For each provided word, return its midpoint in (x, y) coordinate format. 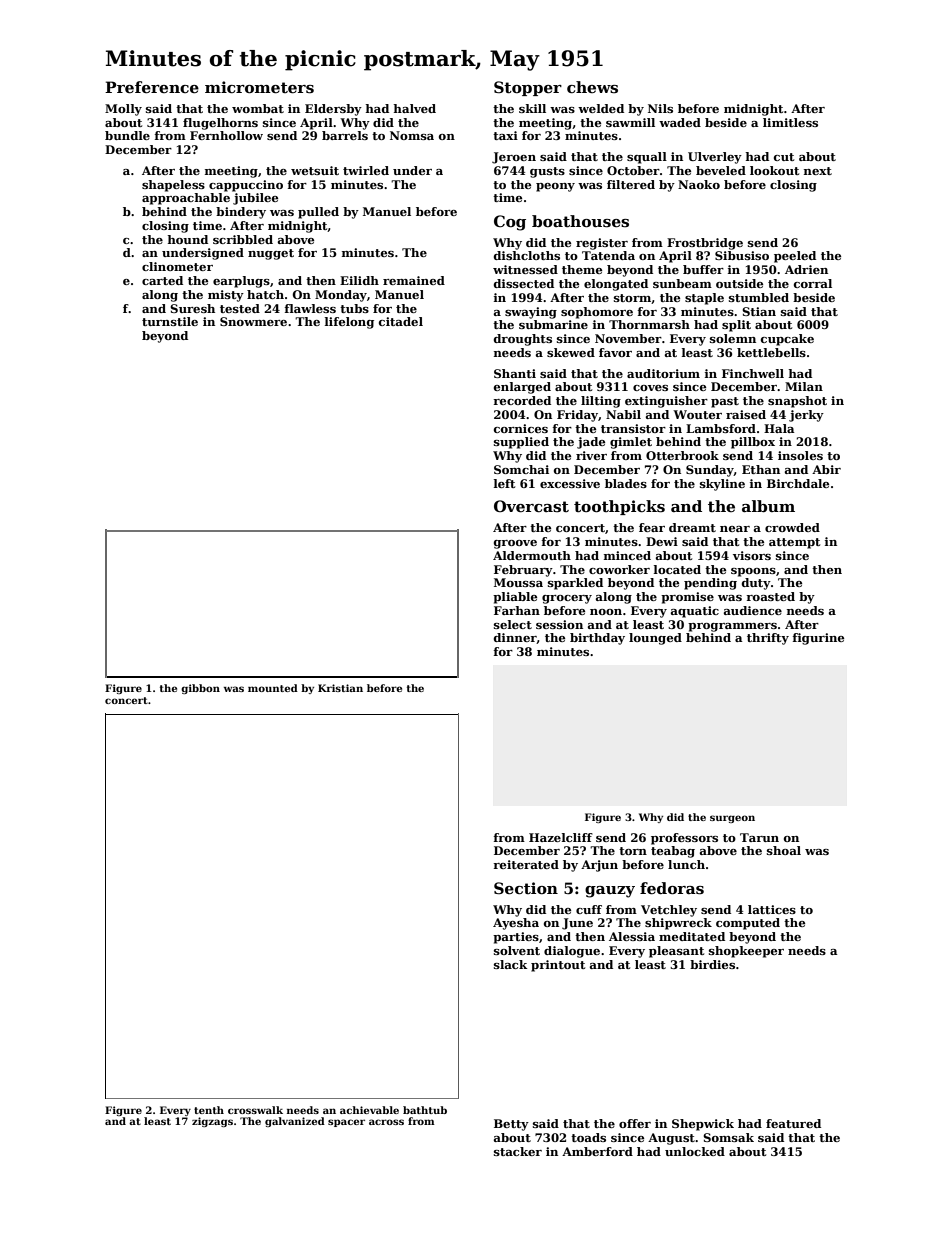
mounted (273, 688)
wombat (258, 108)
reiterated (526, 864)
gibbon (200, 689)
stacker (518, 1151)
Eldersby (333, 110)
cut (784, 157)
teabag (673, 852)
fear (652, 527)
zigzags (212, 1122)
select (513, 624)
